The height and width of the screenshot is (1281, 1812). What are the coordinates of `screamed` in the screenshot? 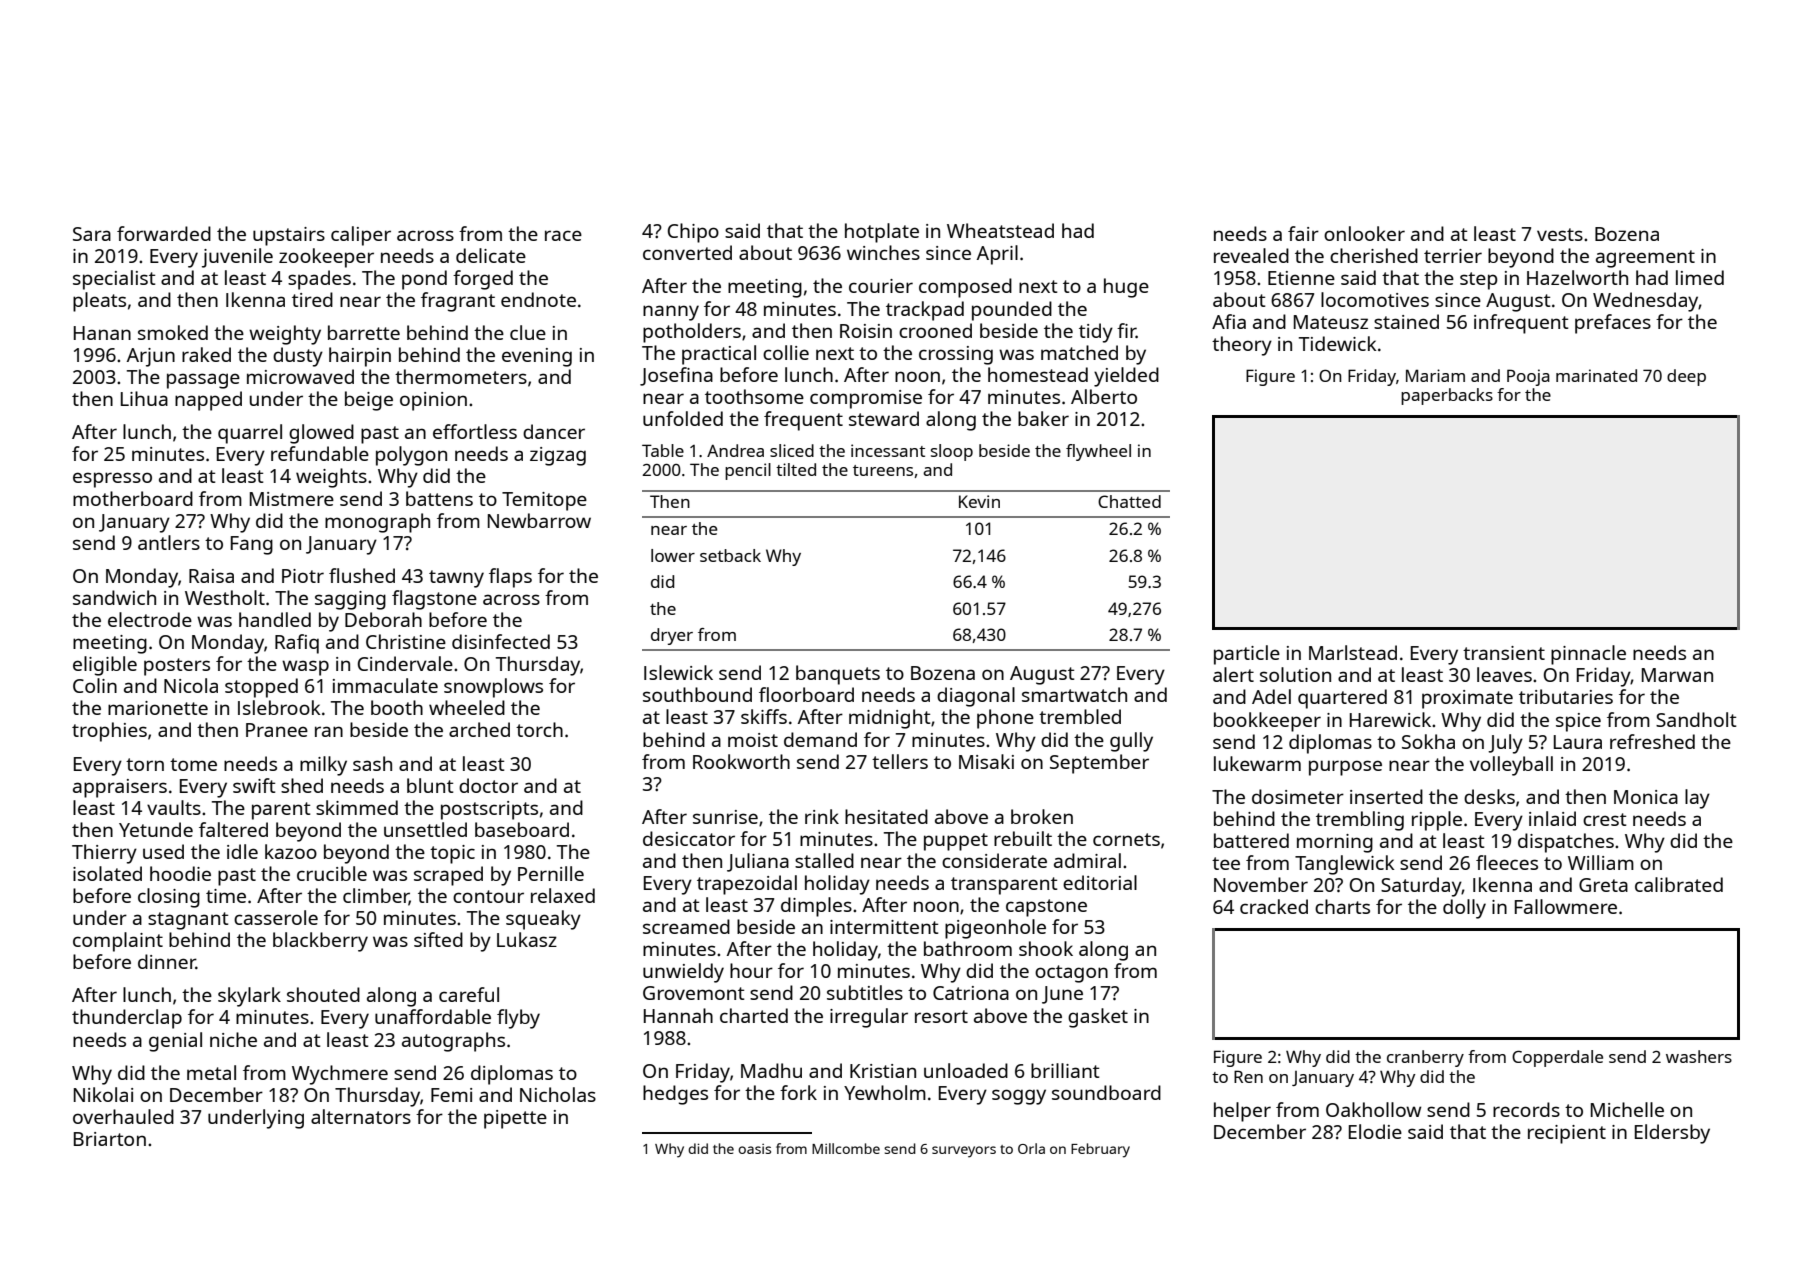 It's located at (686, 926).
